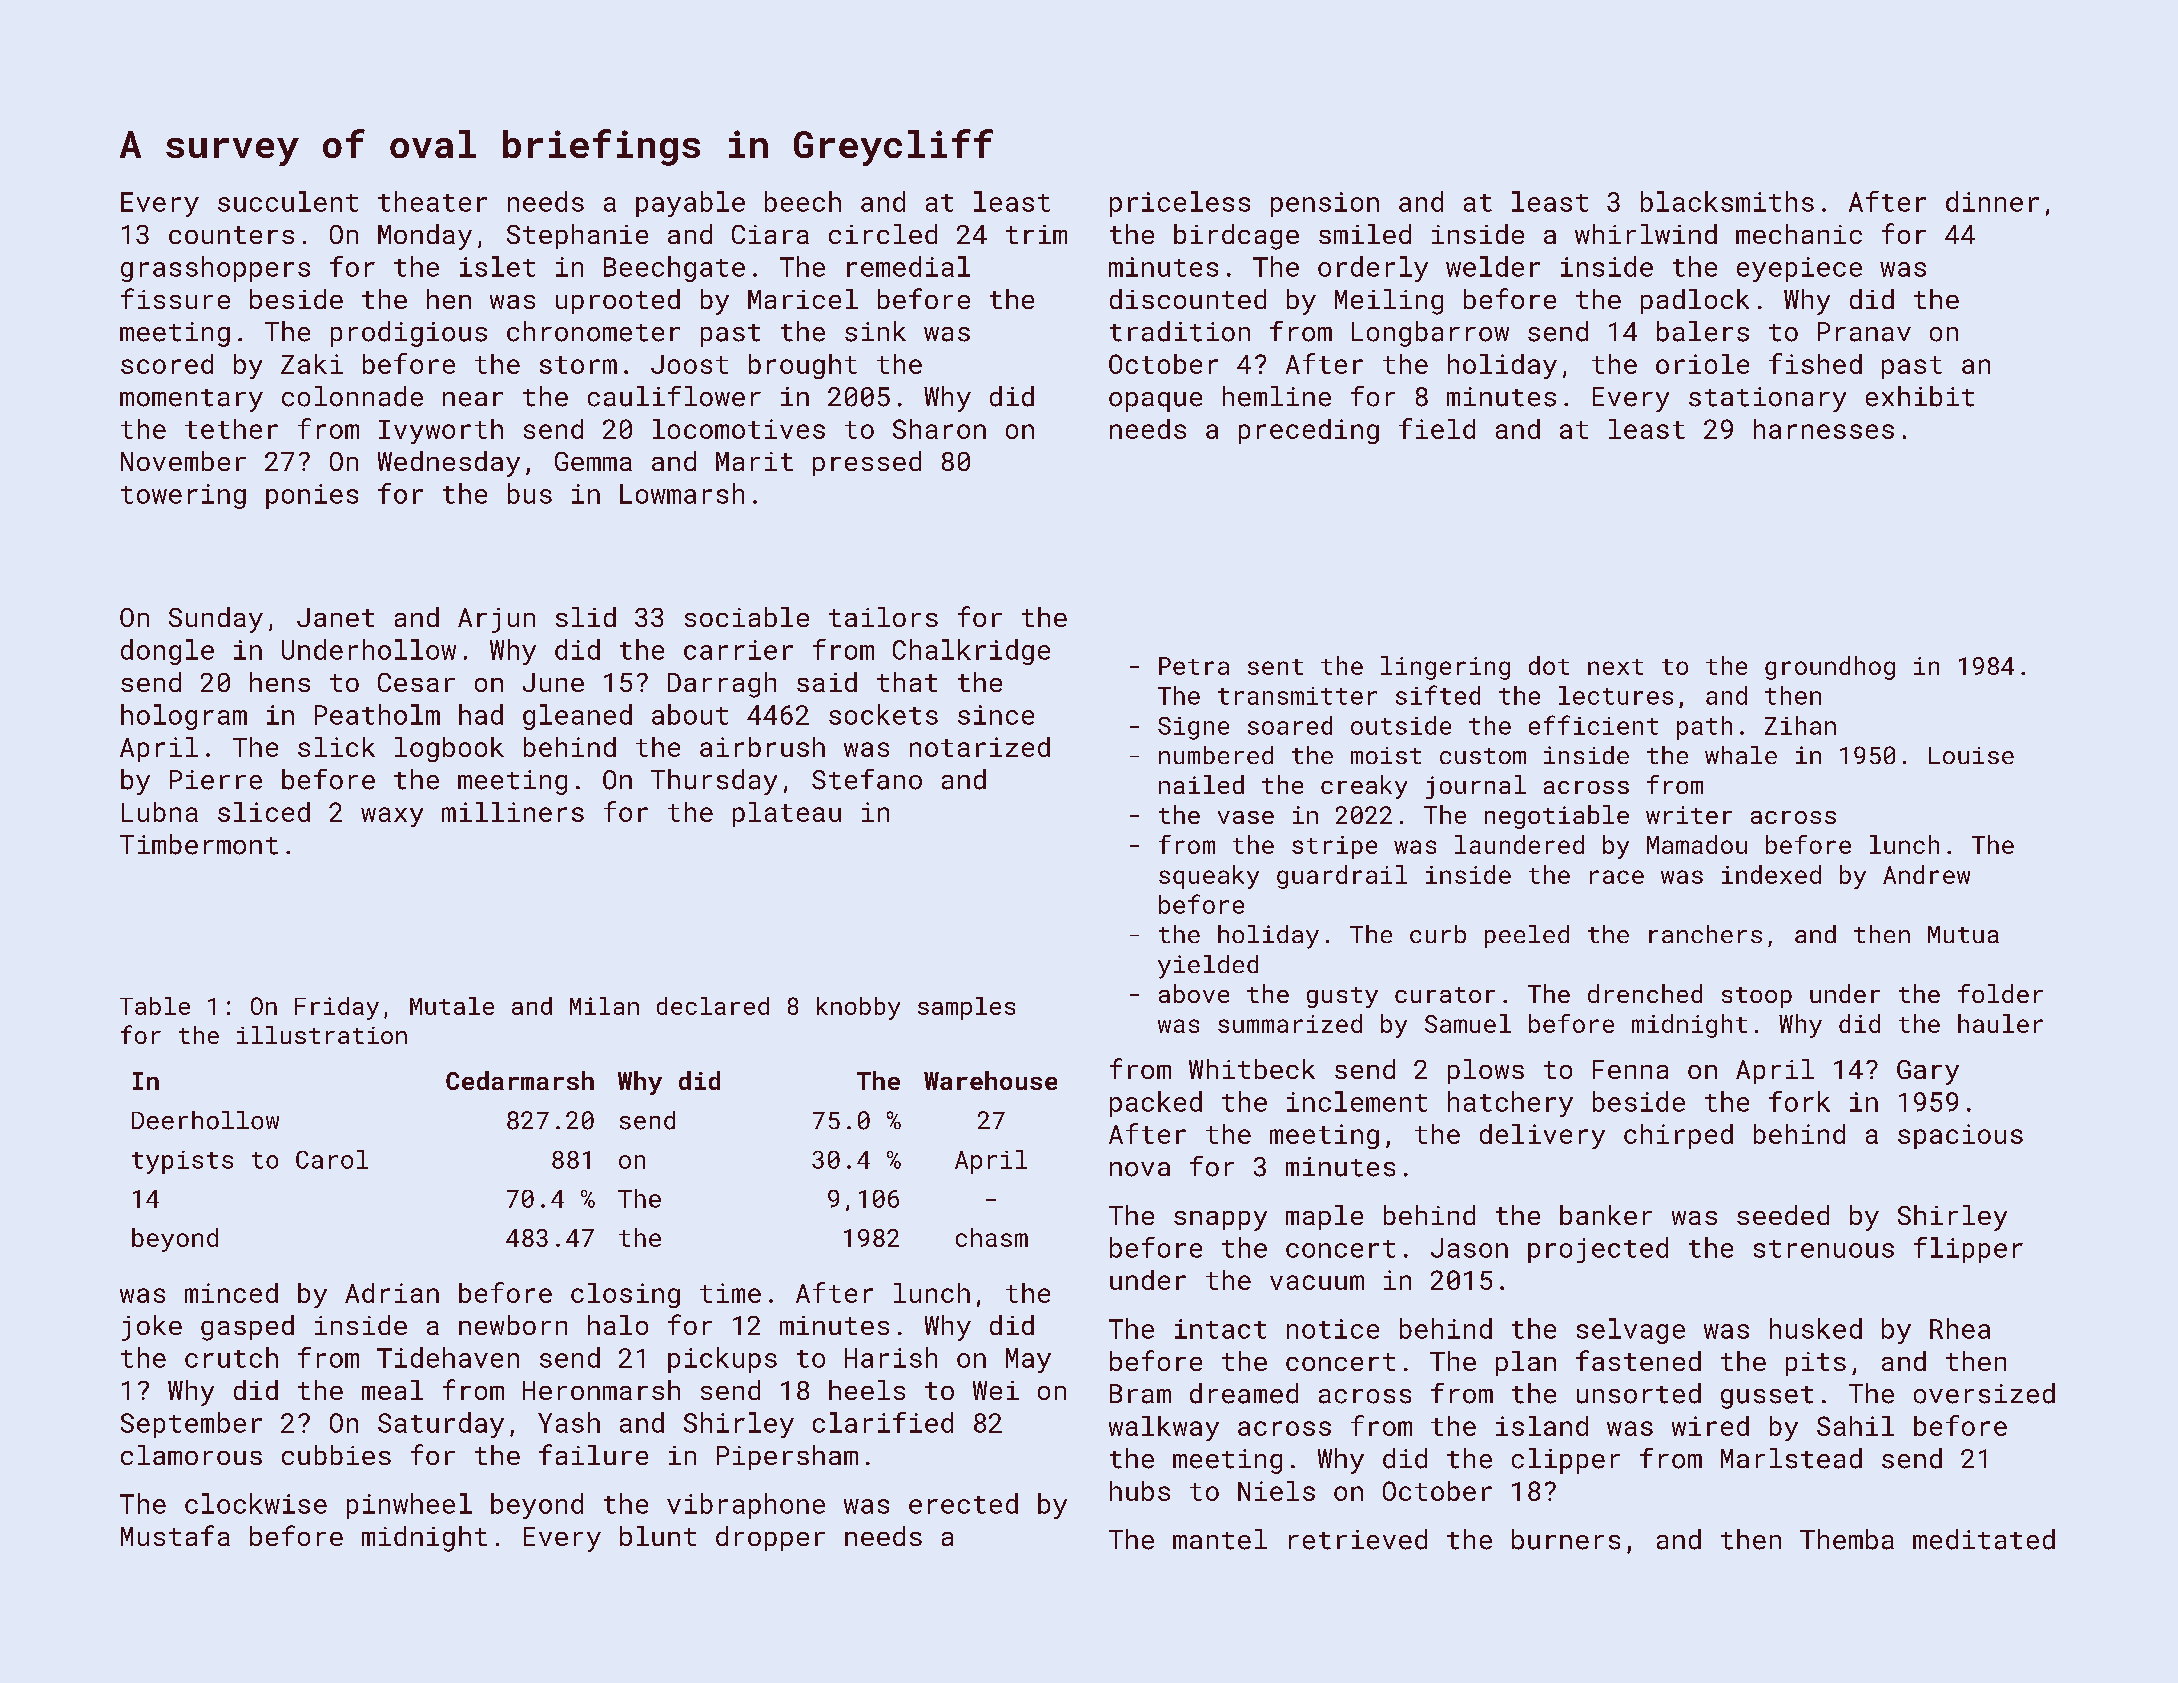  Describe the element at coordinates (392, 817) in the image. I see `waxy` at that location.
